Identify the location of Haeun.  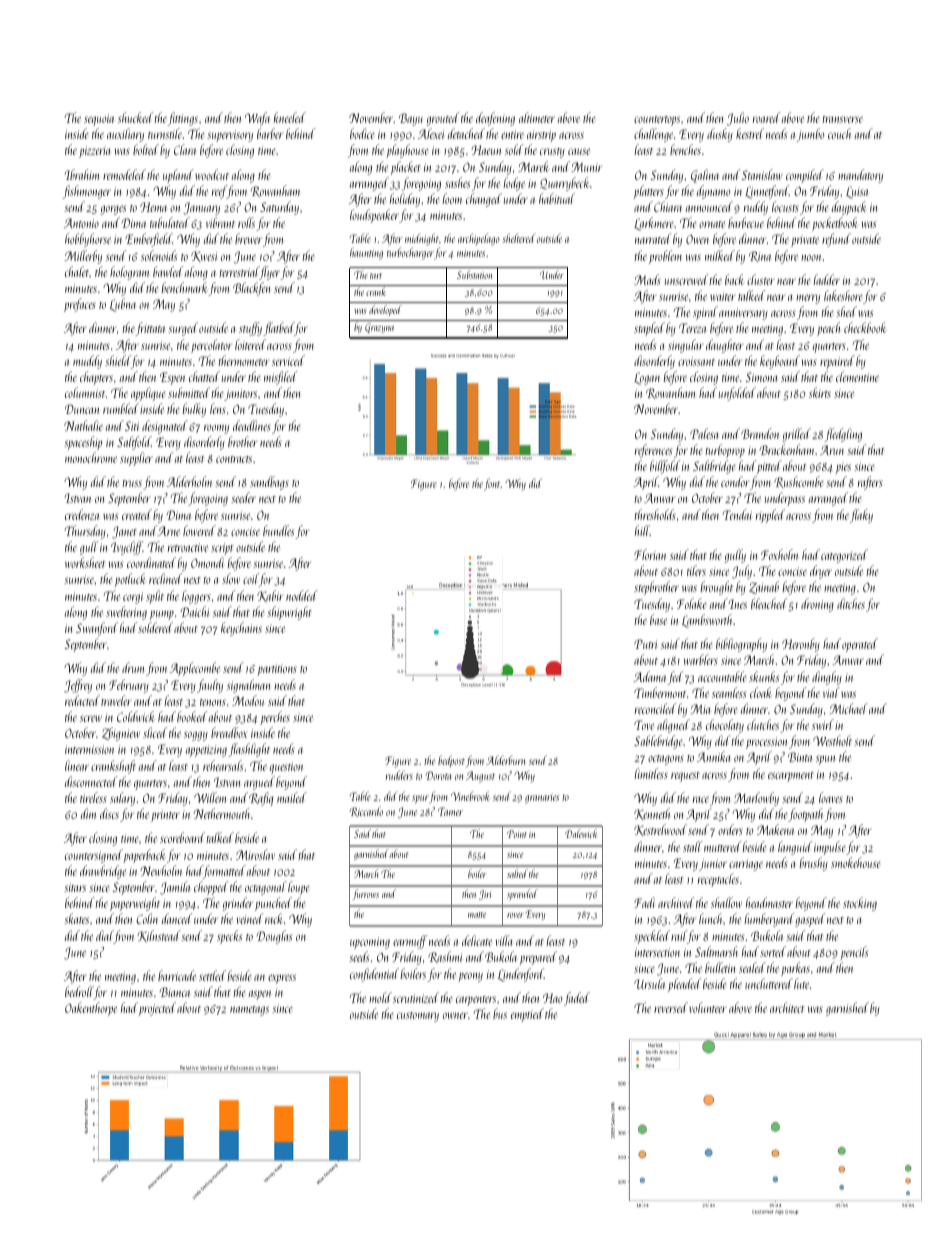
(486, 150).
